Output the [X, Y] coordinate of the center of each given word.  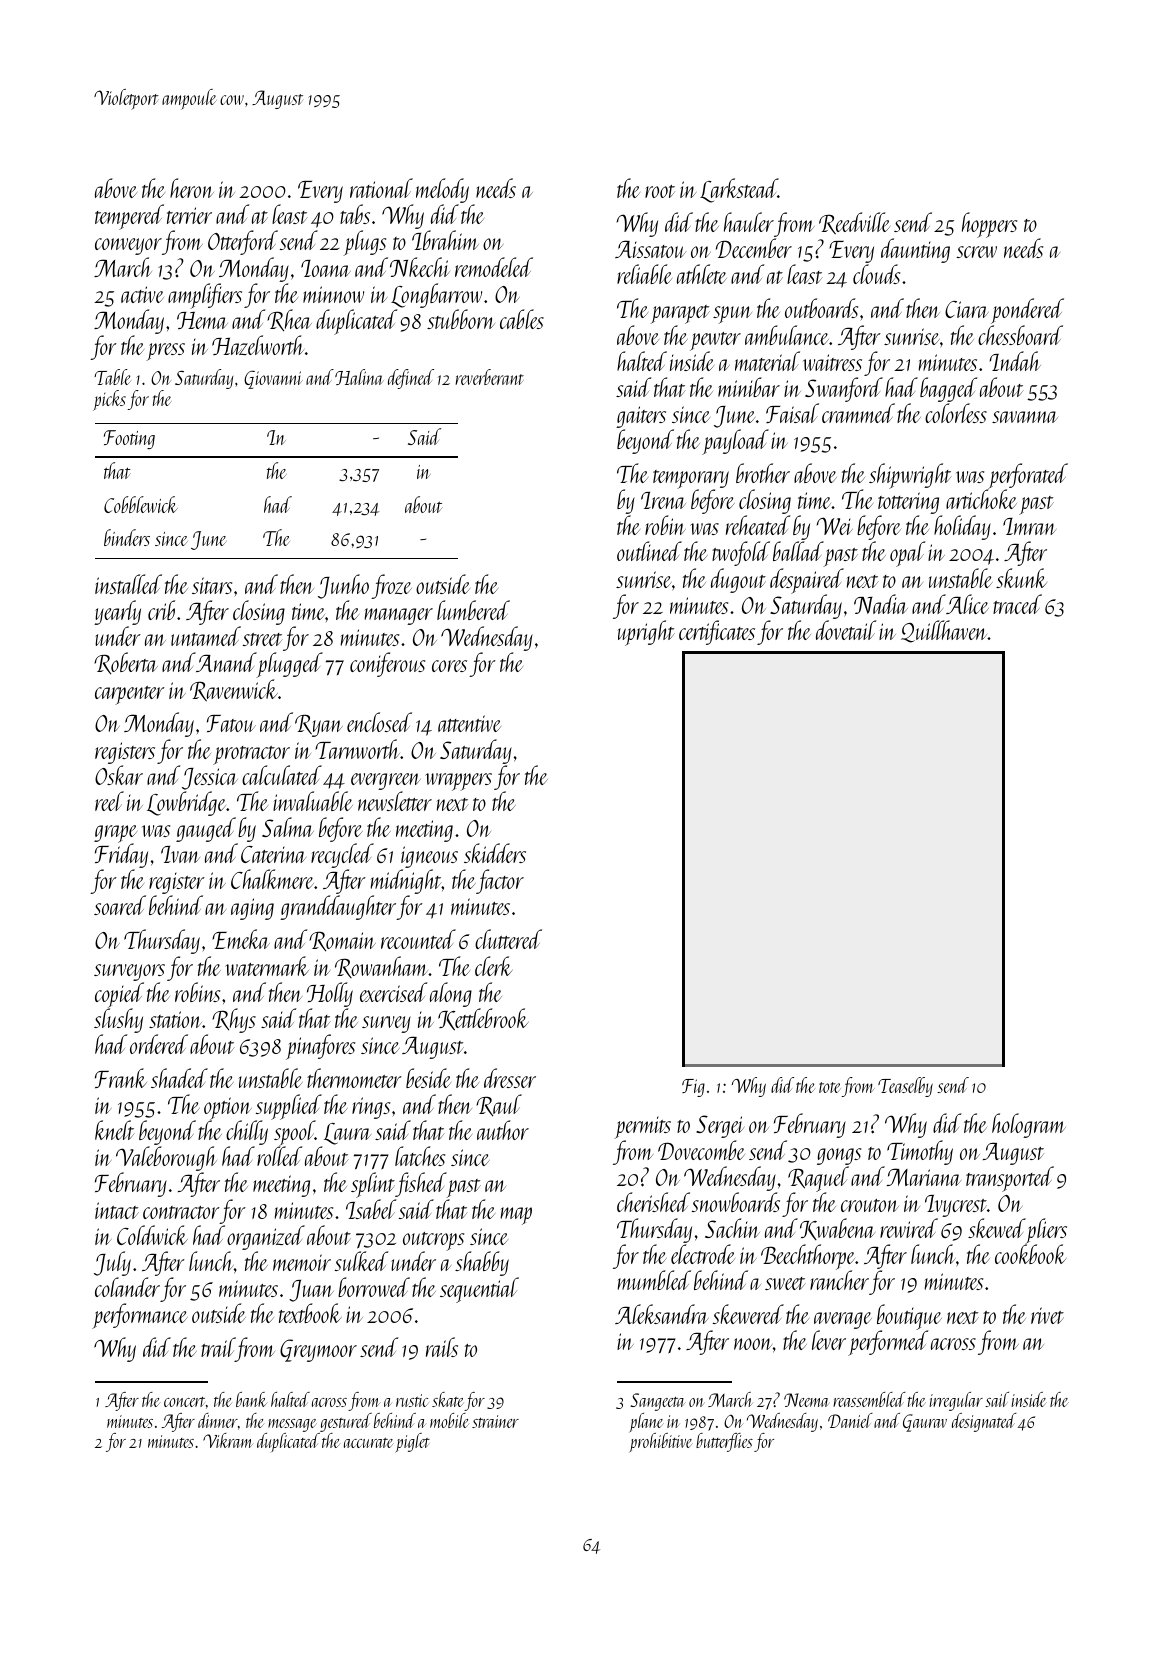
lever [829, 1340]
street [263, 639]
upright [646, 633]
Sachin [732, 1228]
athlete [702, 274]
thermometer [354, 1078]
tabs [355, 214]
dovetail [846, 630]
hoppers [989, 225]
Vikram [228, 1440]
